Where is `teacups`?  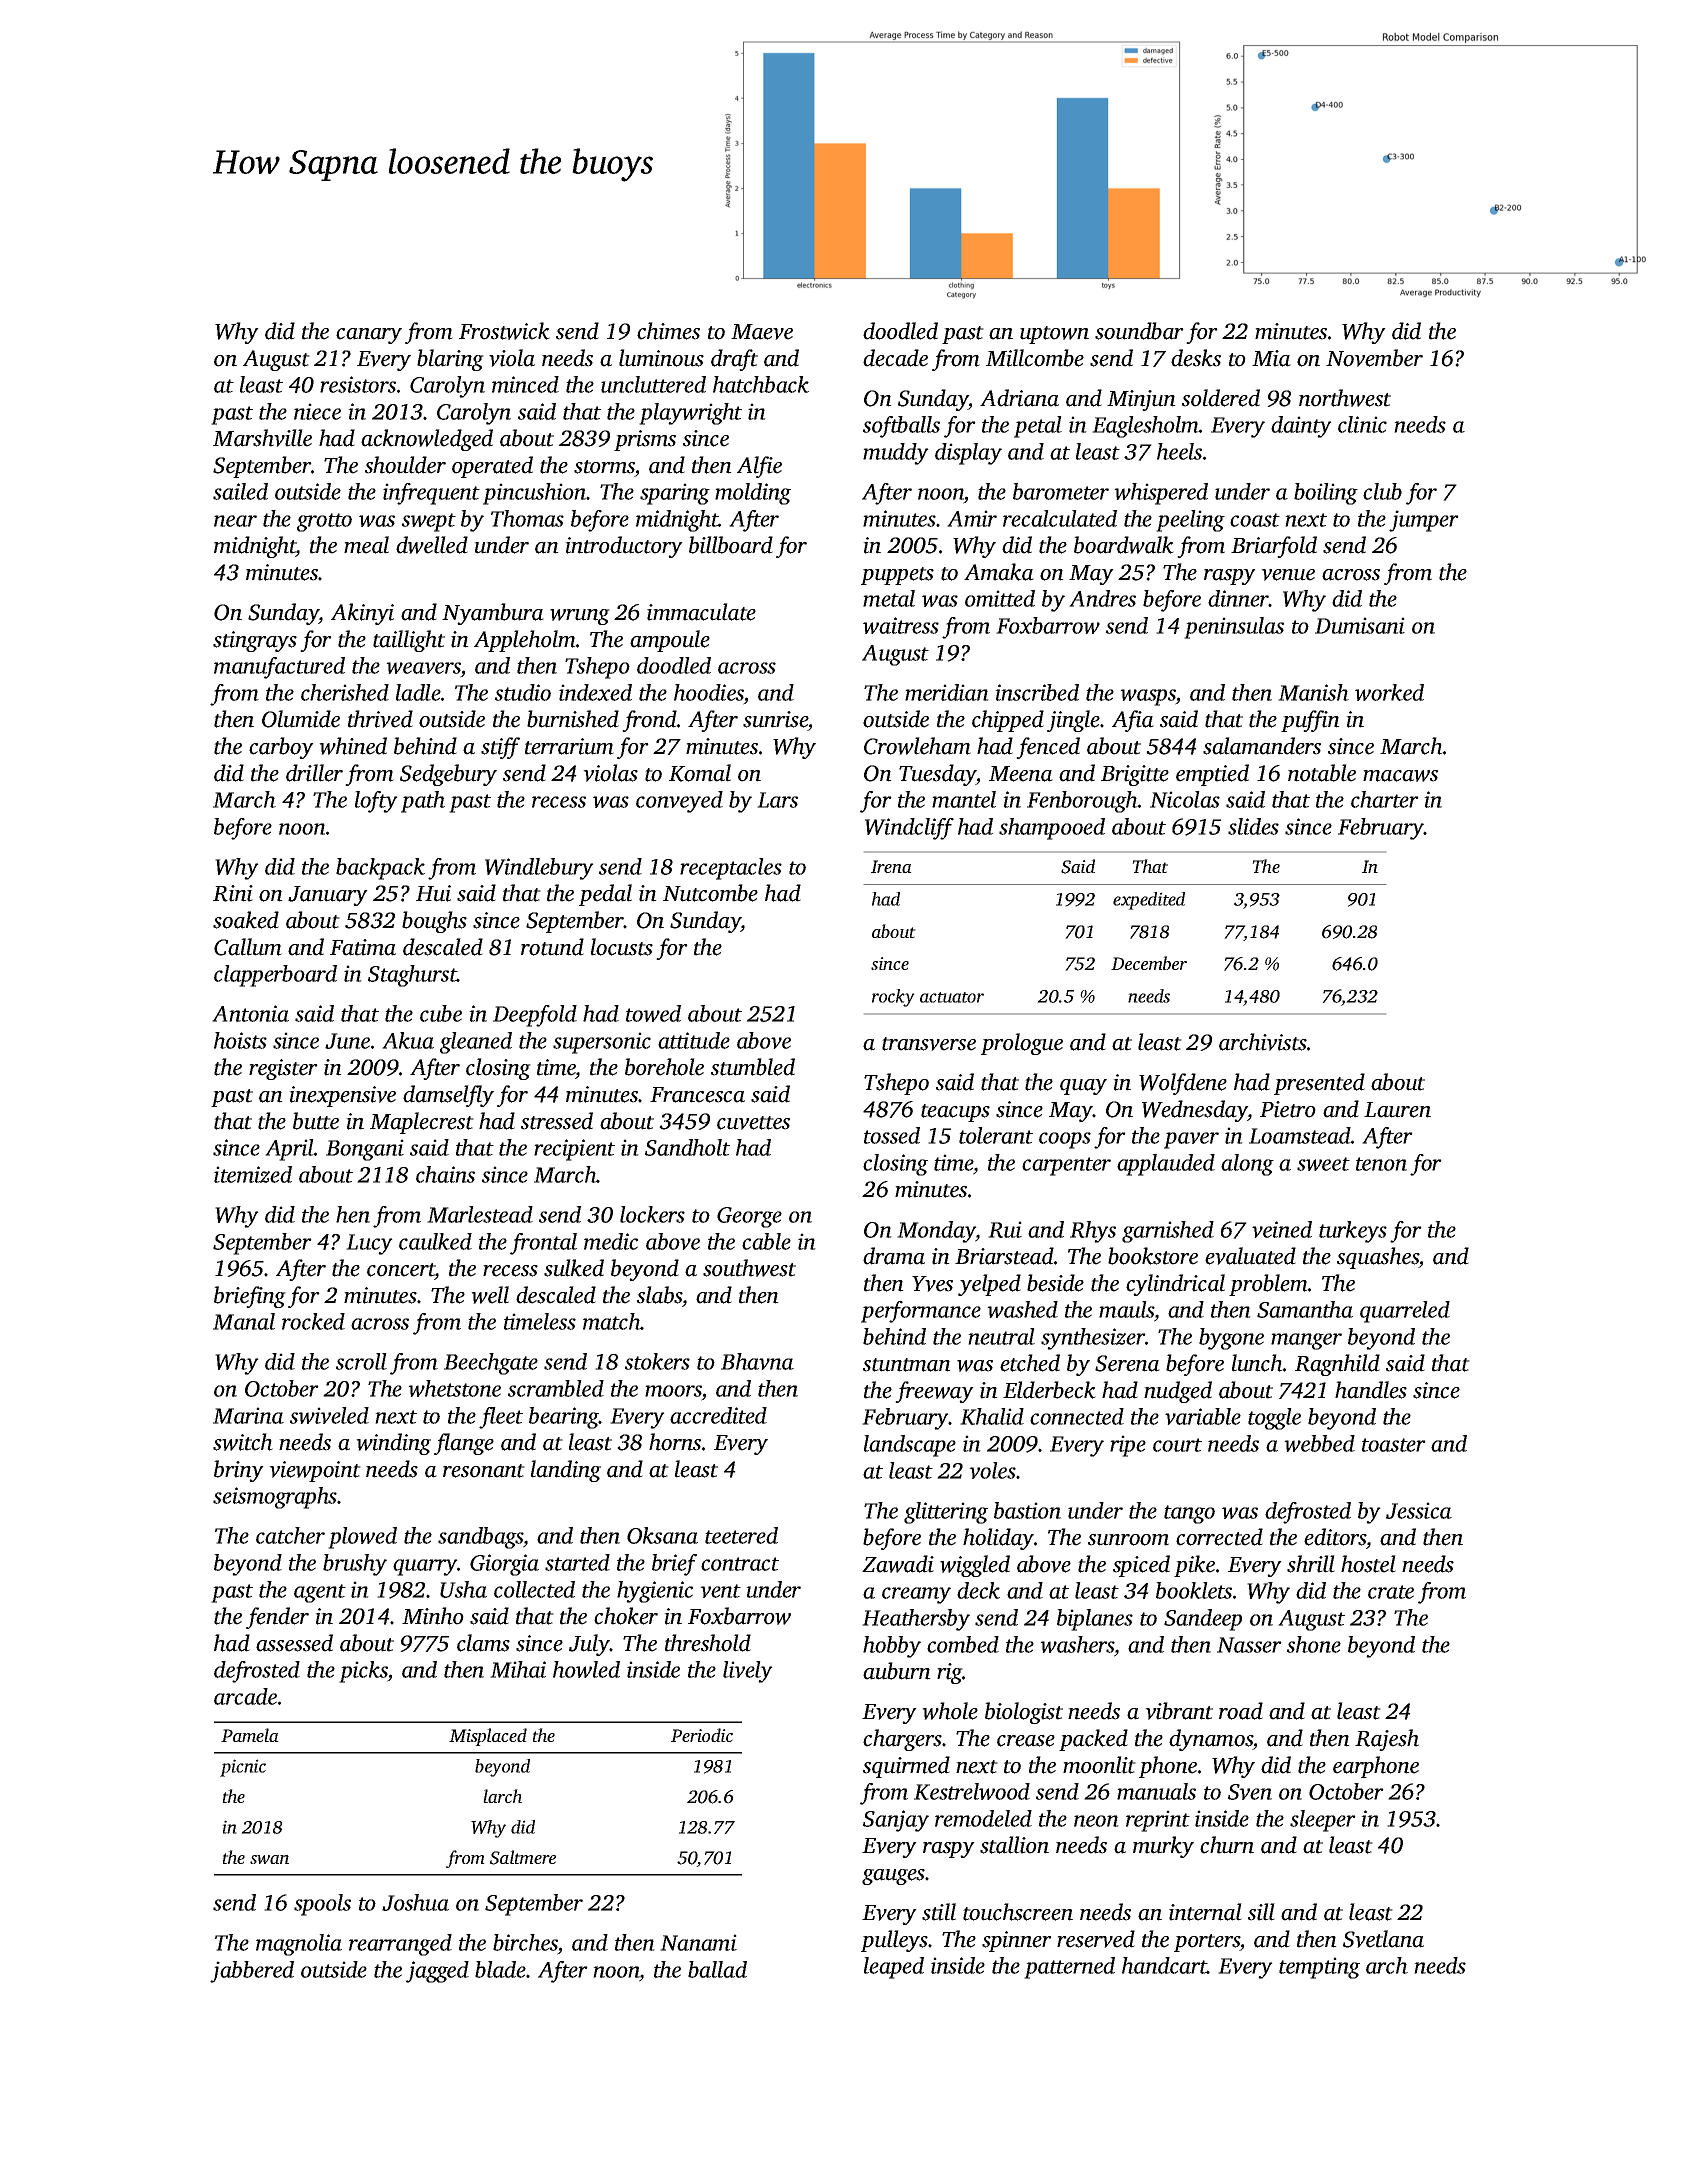
teacups is located at coordinates (955, 1113).
